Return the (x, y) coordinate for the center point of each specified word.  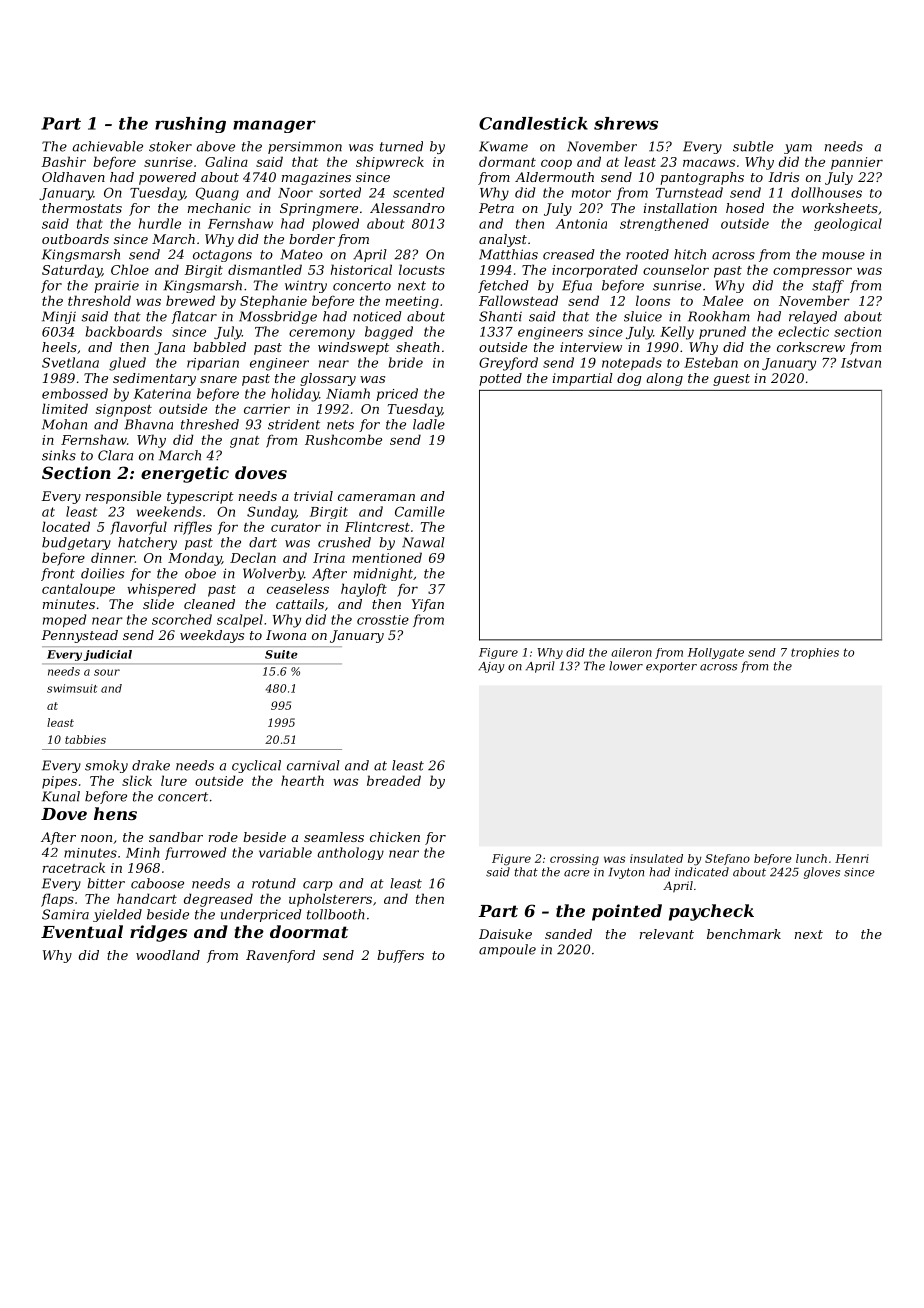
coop (556, 164)
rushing (190, 125)
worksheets (840, 208)
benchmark (744, 934)
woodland (168, 955)
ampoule (507, 950)
